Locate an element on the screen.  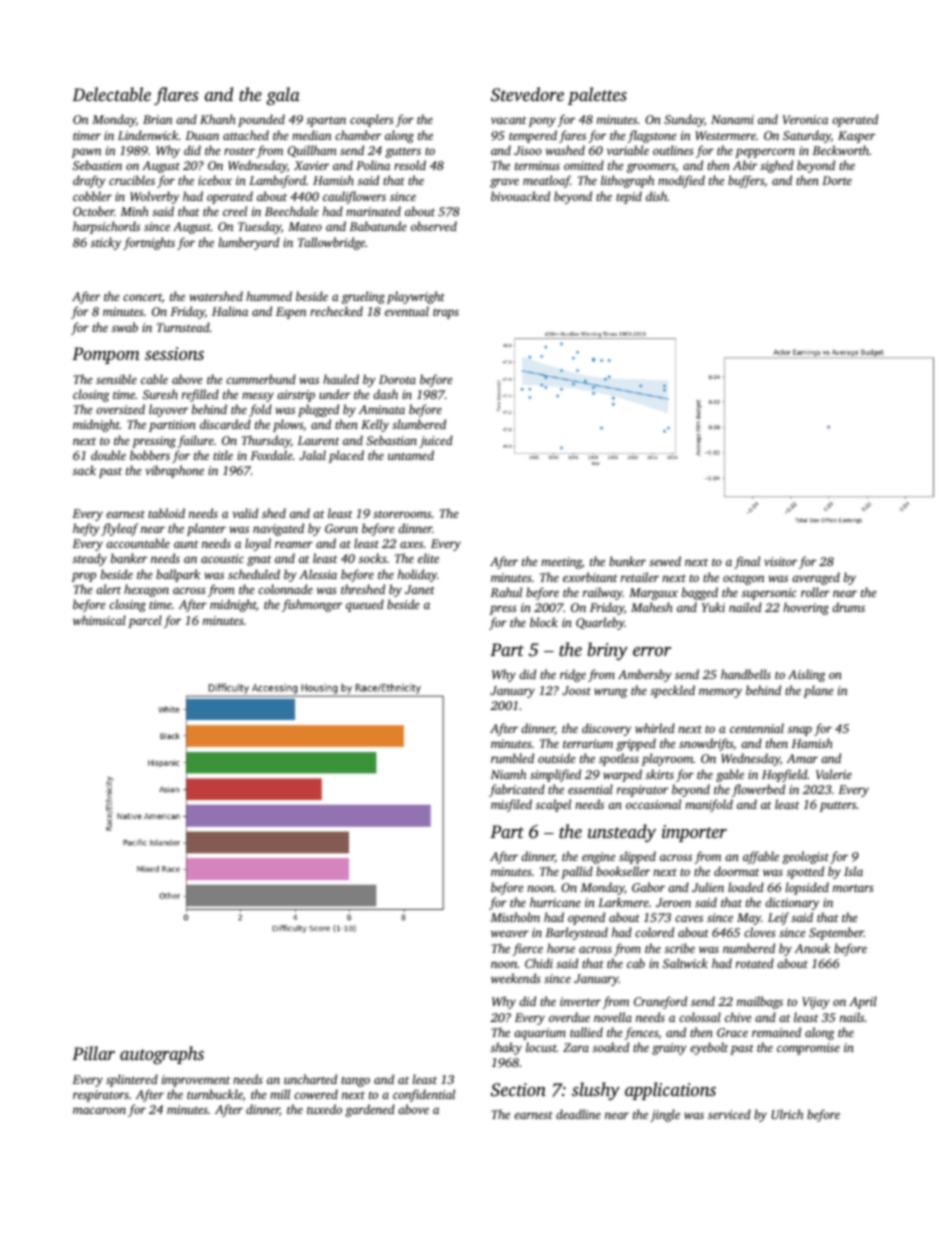
meeting is located at coordinates (561, 563).
